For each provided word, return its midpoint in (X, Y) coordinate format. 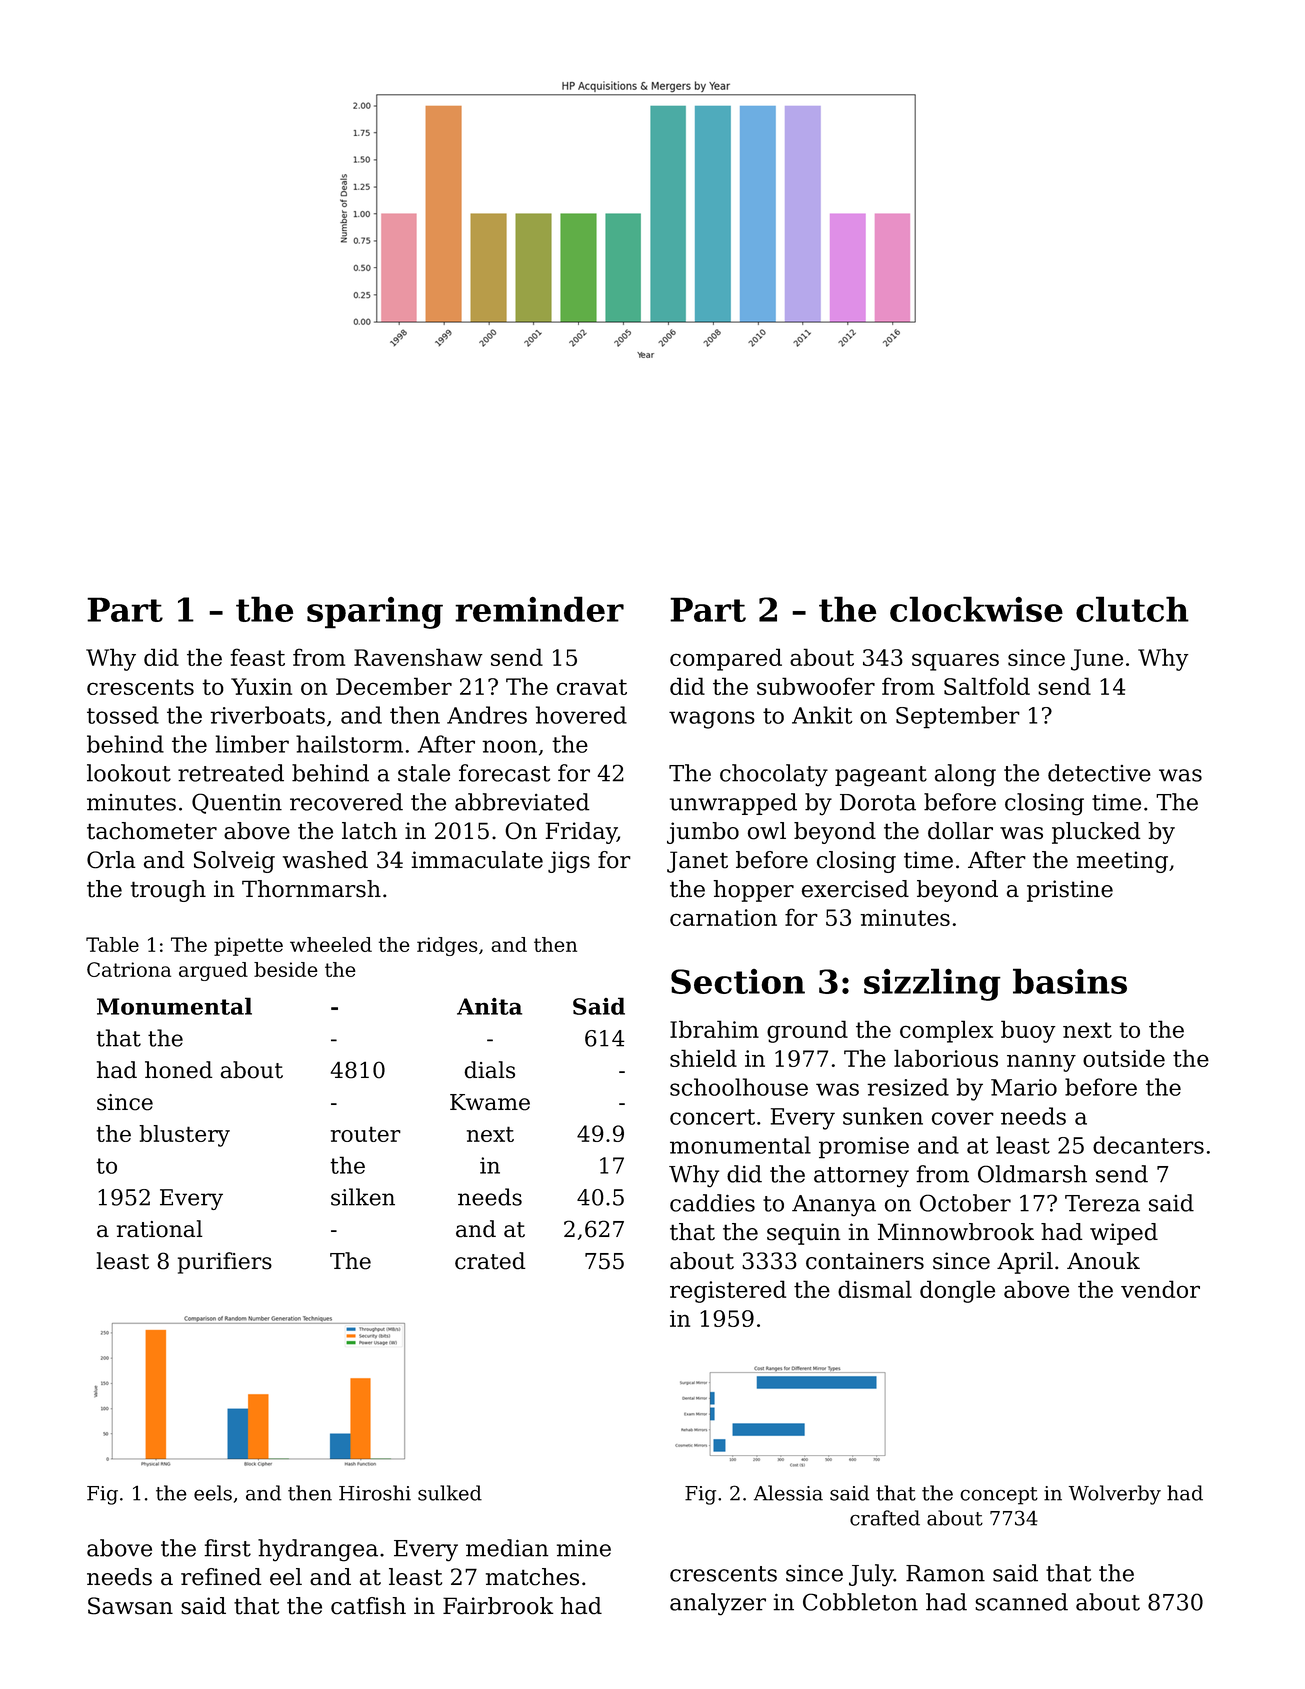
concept (999, 1496)
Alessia (788, 1493)
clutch (1132, 609)
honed (179, 1070)
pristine (1070, 891)
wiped (1124, 1234)
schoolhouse (739, 1087)
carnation (723, 917)
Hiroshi (375, 1493)
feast (257, 657)
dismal (875, 1289)
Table (112, 944)
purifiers (225, 1263)
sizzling (932, 984)
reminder (539, 609)
